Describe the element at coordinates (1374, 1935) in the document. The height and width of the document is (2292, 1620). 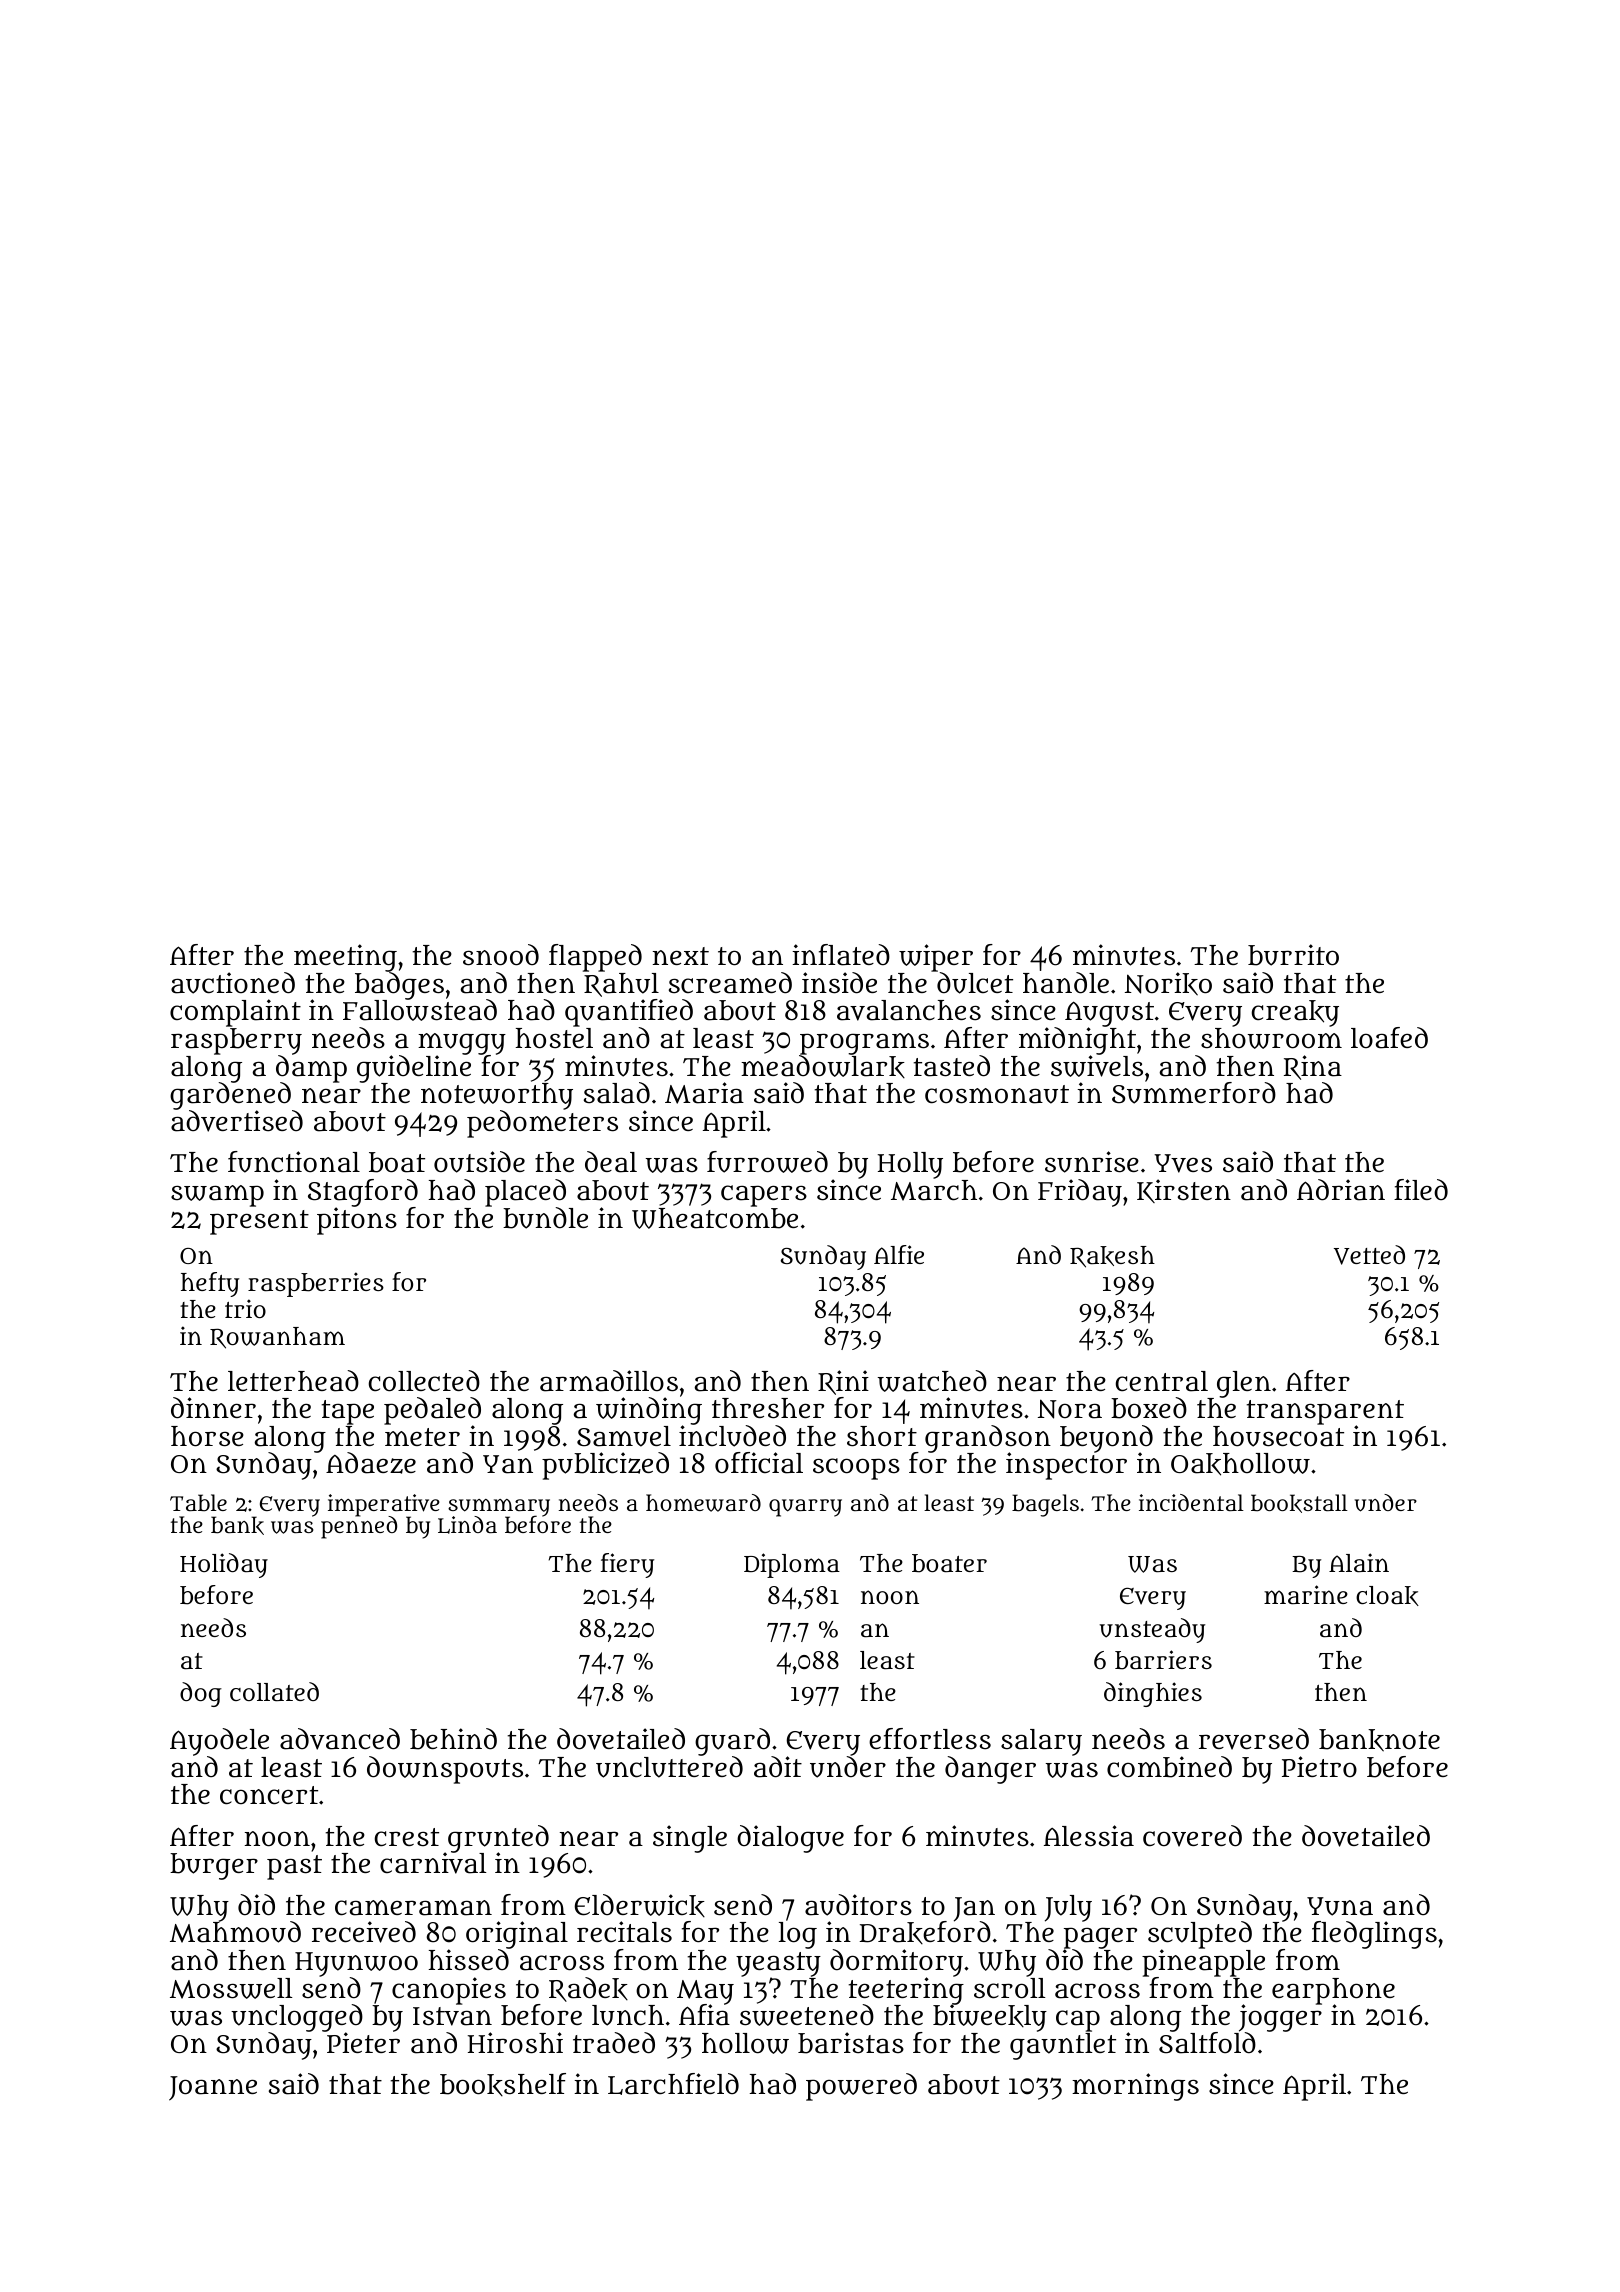
I see `fledglings` at that location.
